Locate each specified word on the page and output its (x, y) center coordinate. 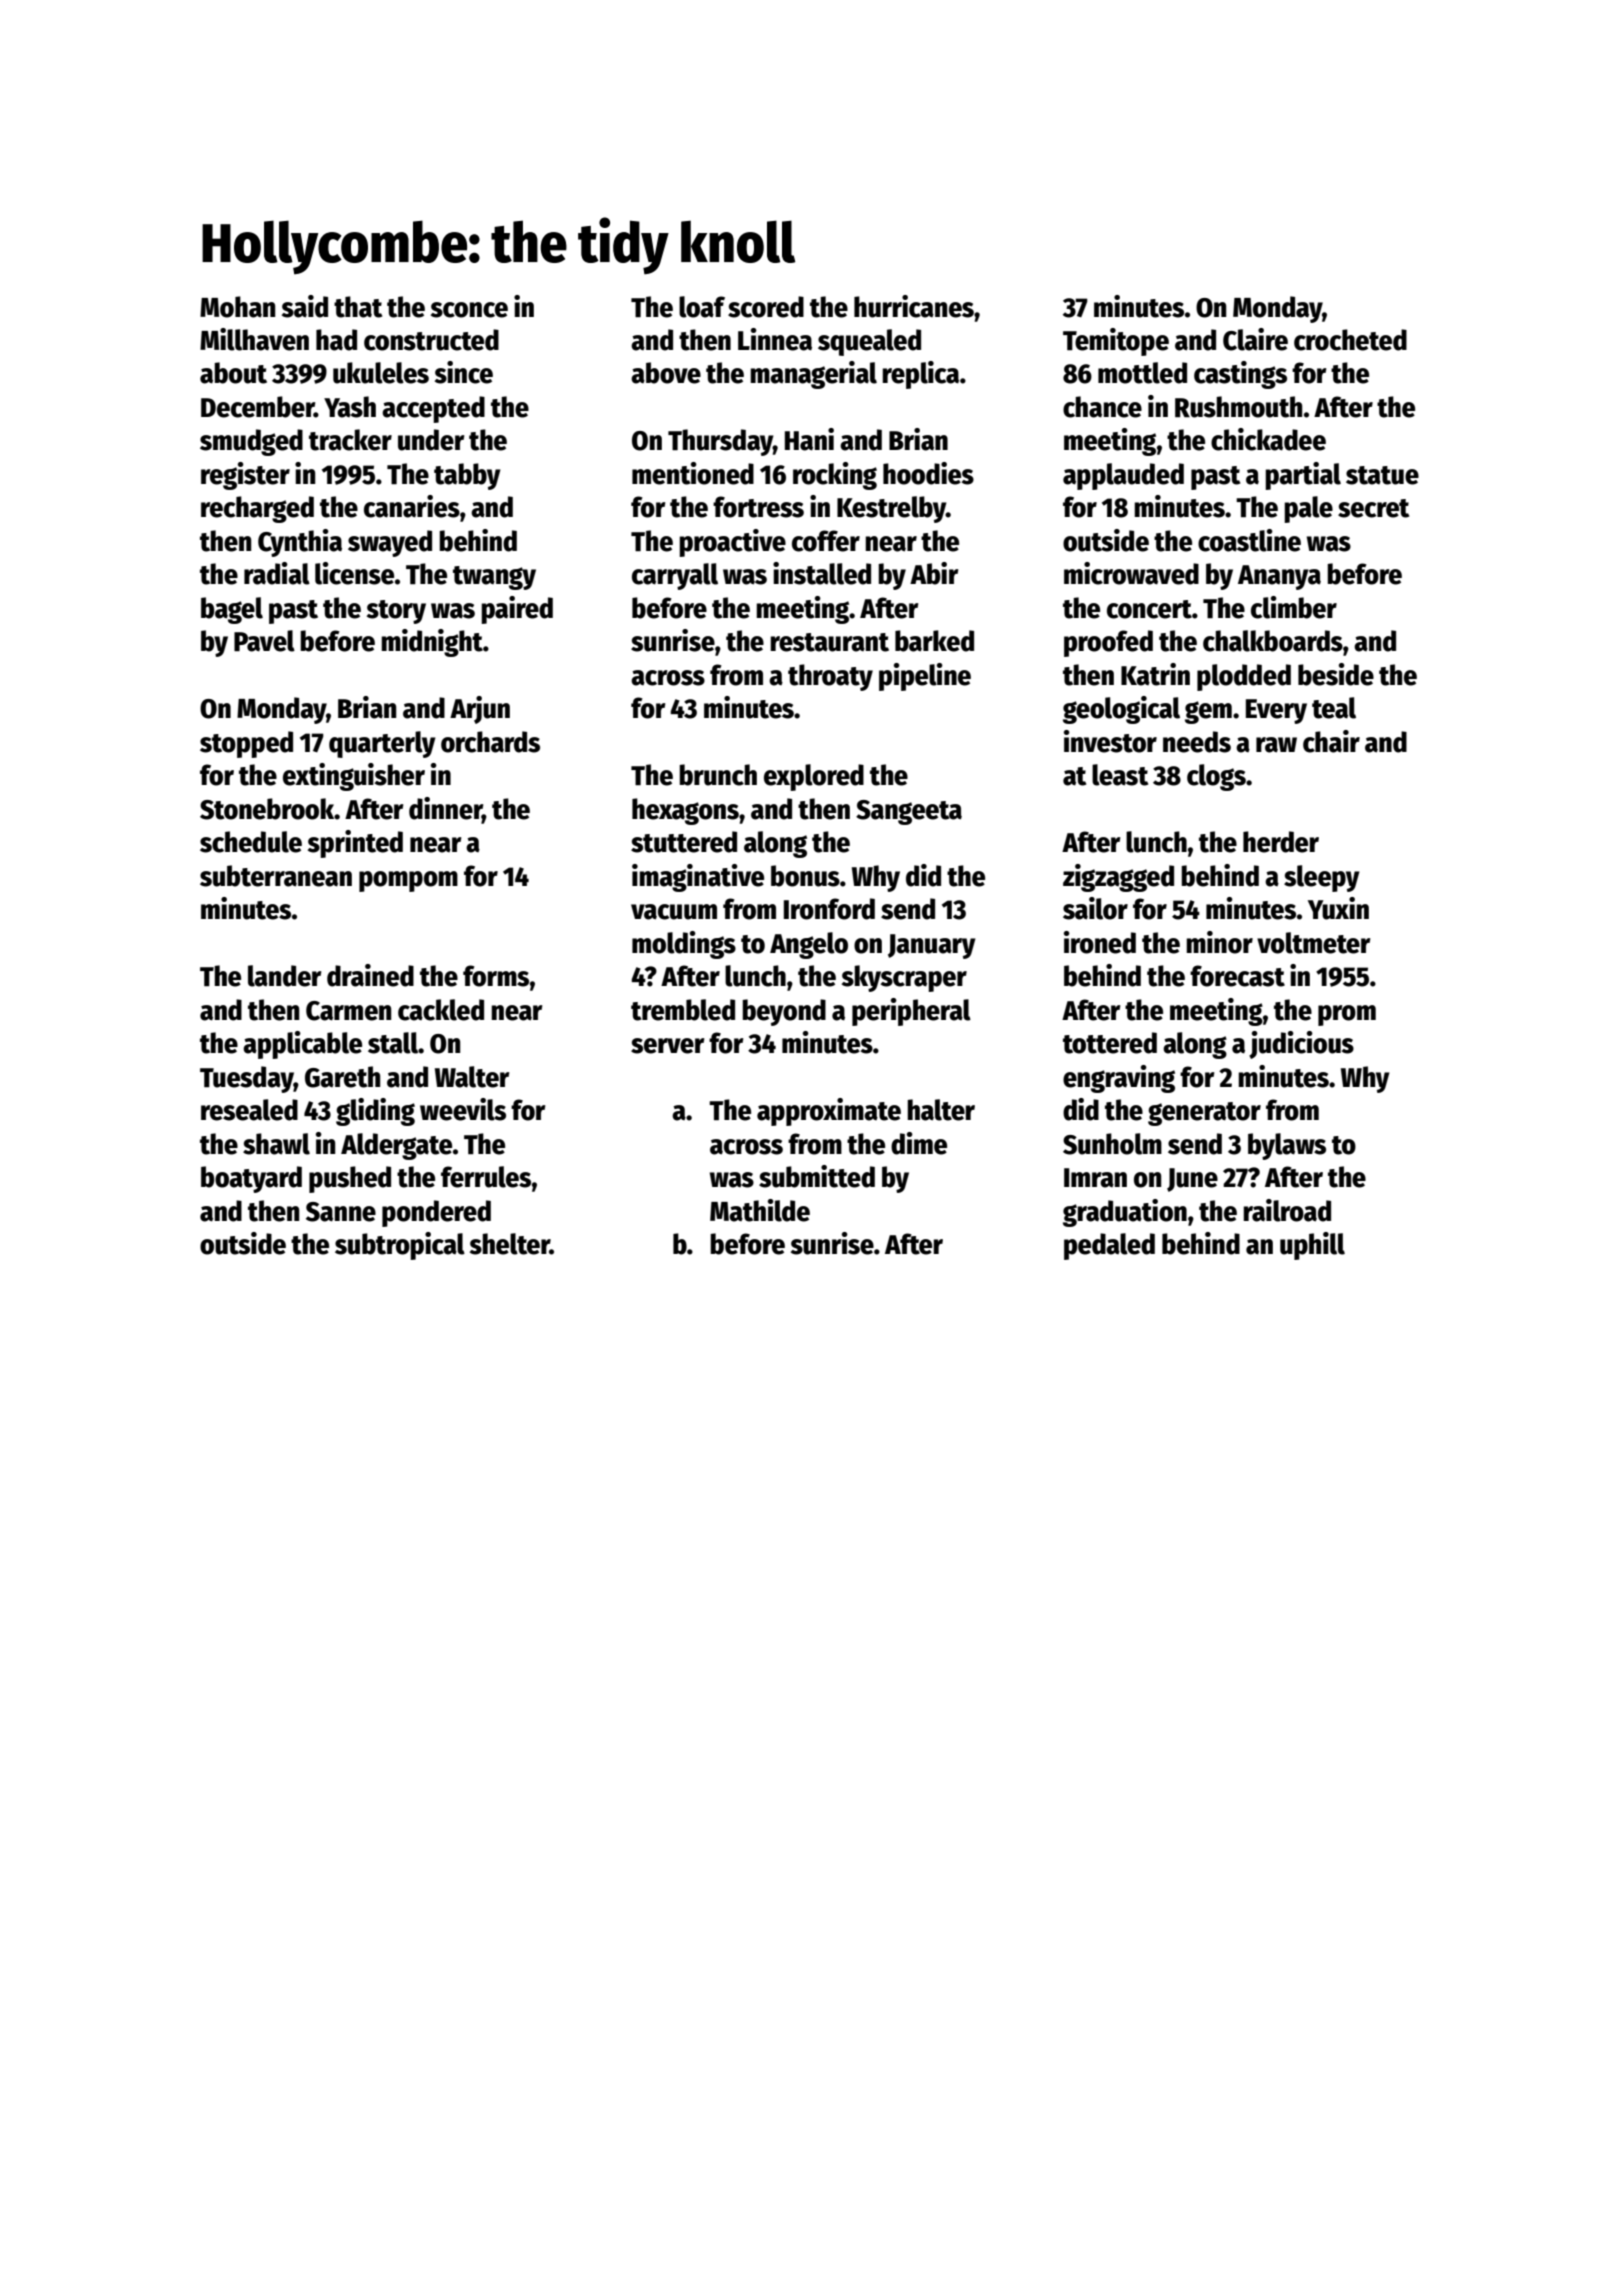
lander (284, 976)
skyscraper (904, 978)
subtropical (400, 1246)
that (358, 307)
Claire (1255, 339)
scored (766, 307)
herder (1281, 842)
